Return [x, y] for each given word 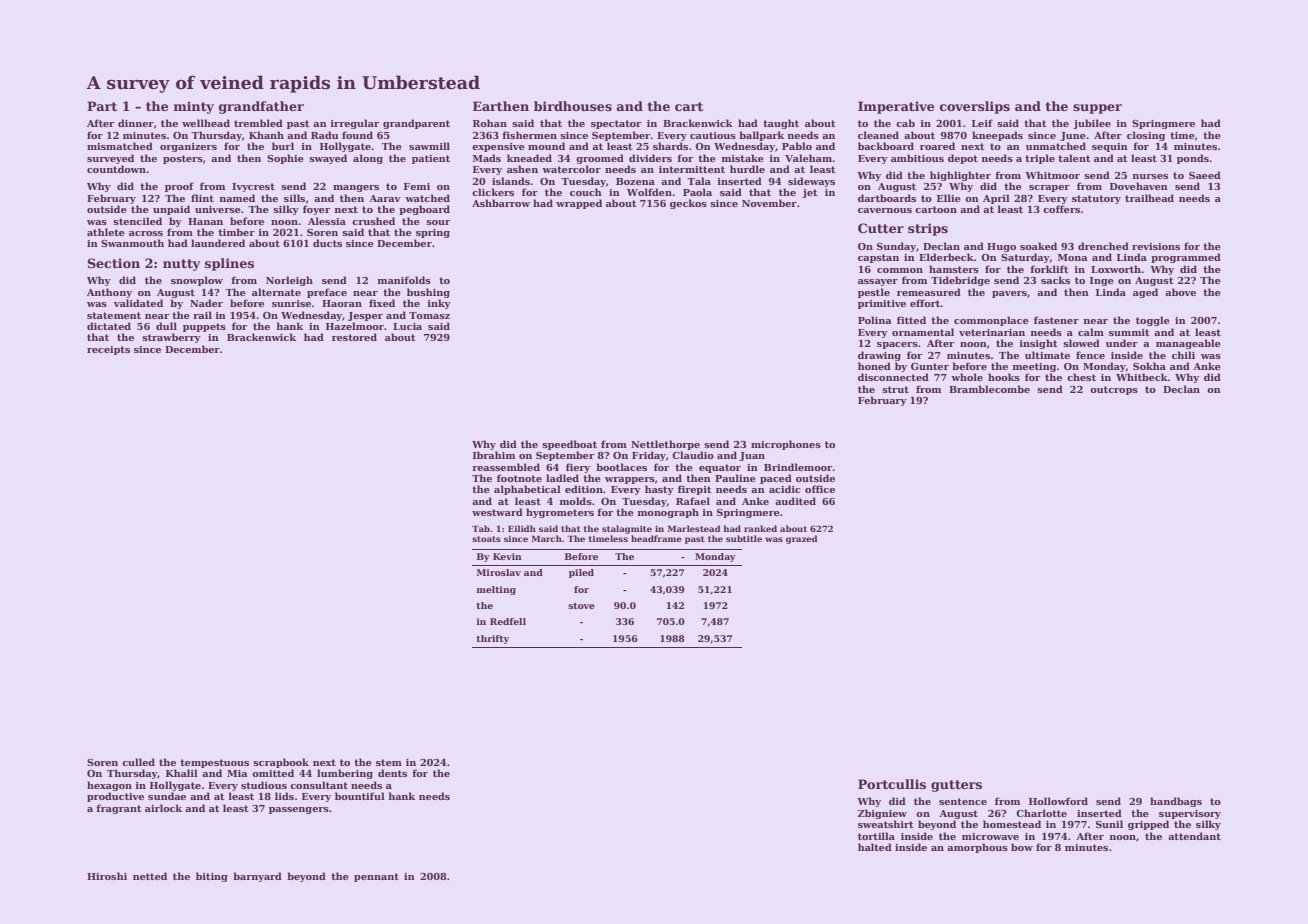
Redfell [508, 621]
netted [150, 876]
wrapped [579, 204]
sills [294, 198]
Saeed [1205, 175]
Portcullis [892, 784]
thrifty [492, 639]
